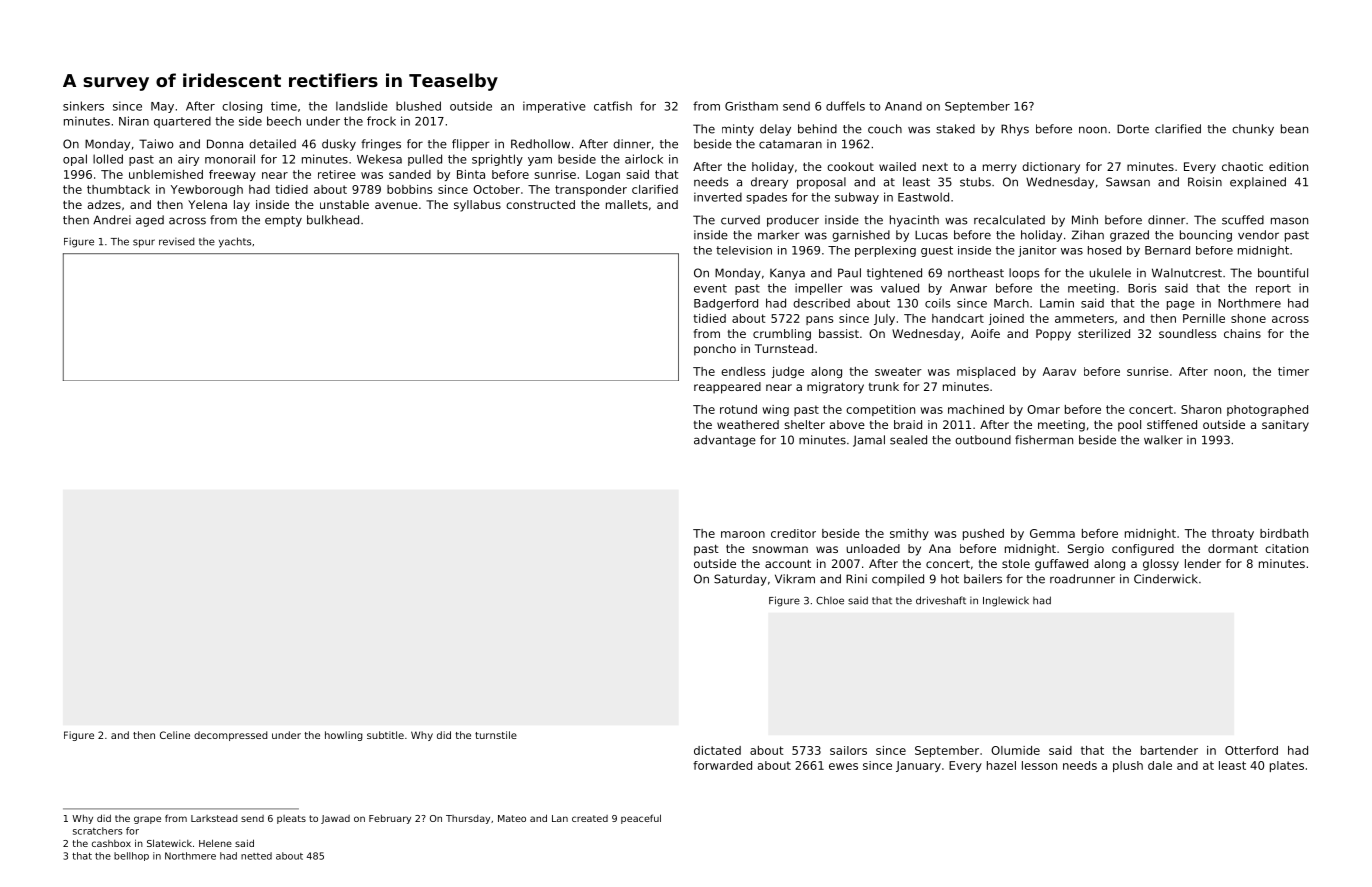 This screenshot has height=887, width=1372. What do you see at coordinates (1128, 766) in the screenshot?
I see `plush` at bounding box center [1128, 766].
